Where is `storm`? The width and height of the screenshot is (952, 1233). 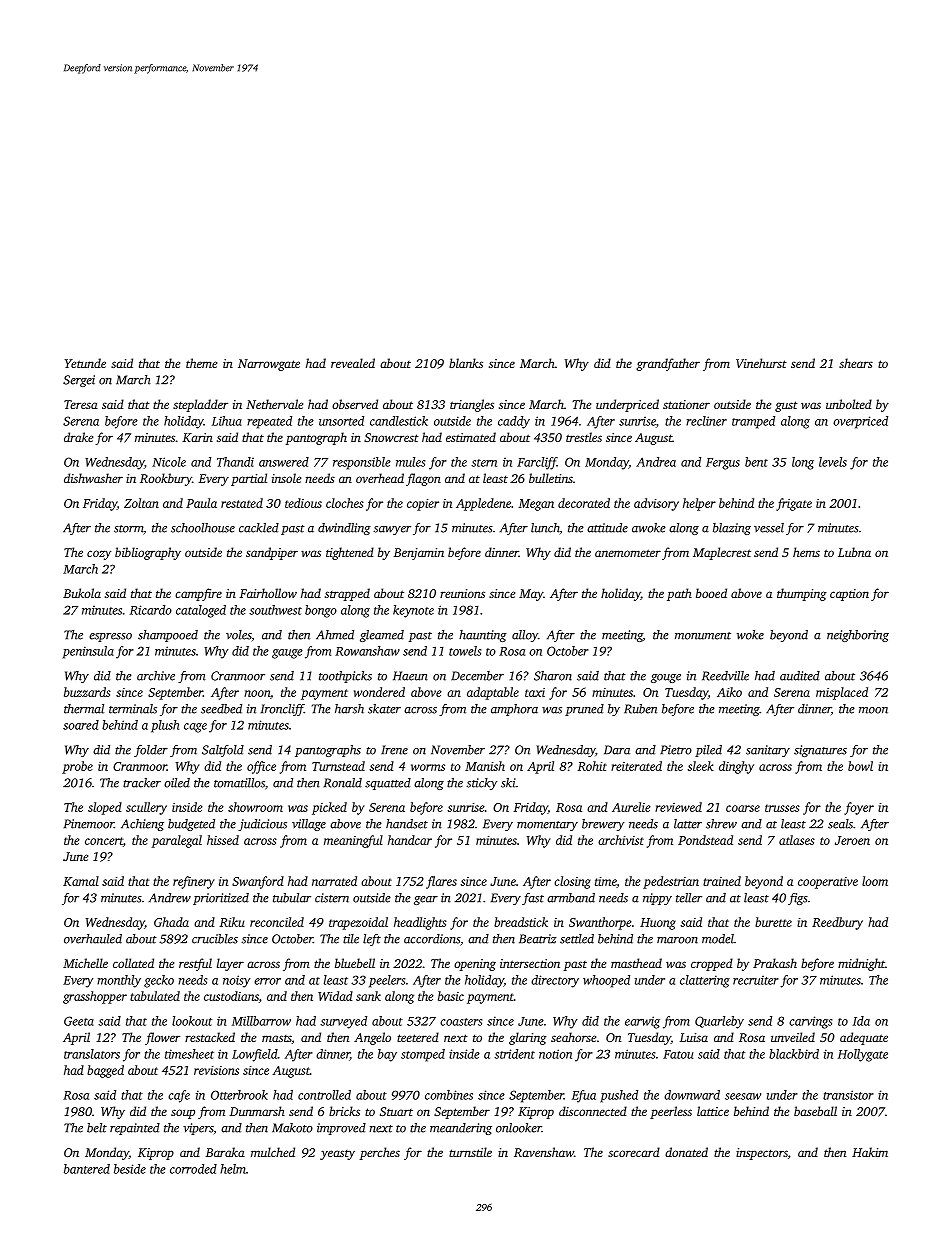 storm is located at coordinates (129, 530).
